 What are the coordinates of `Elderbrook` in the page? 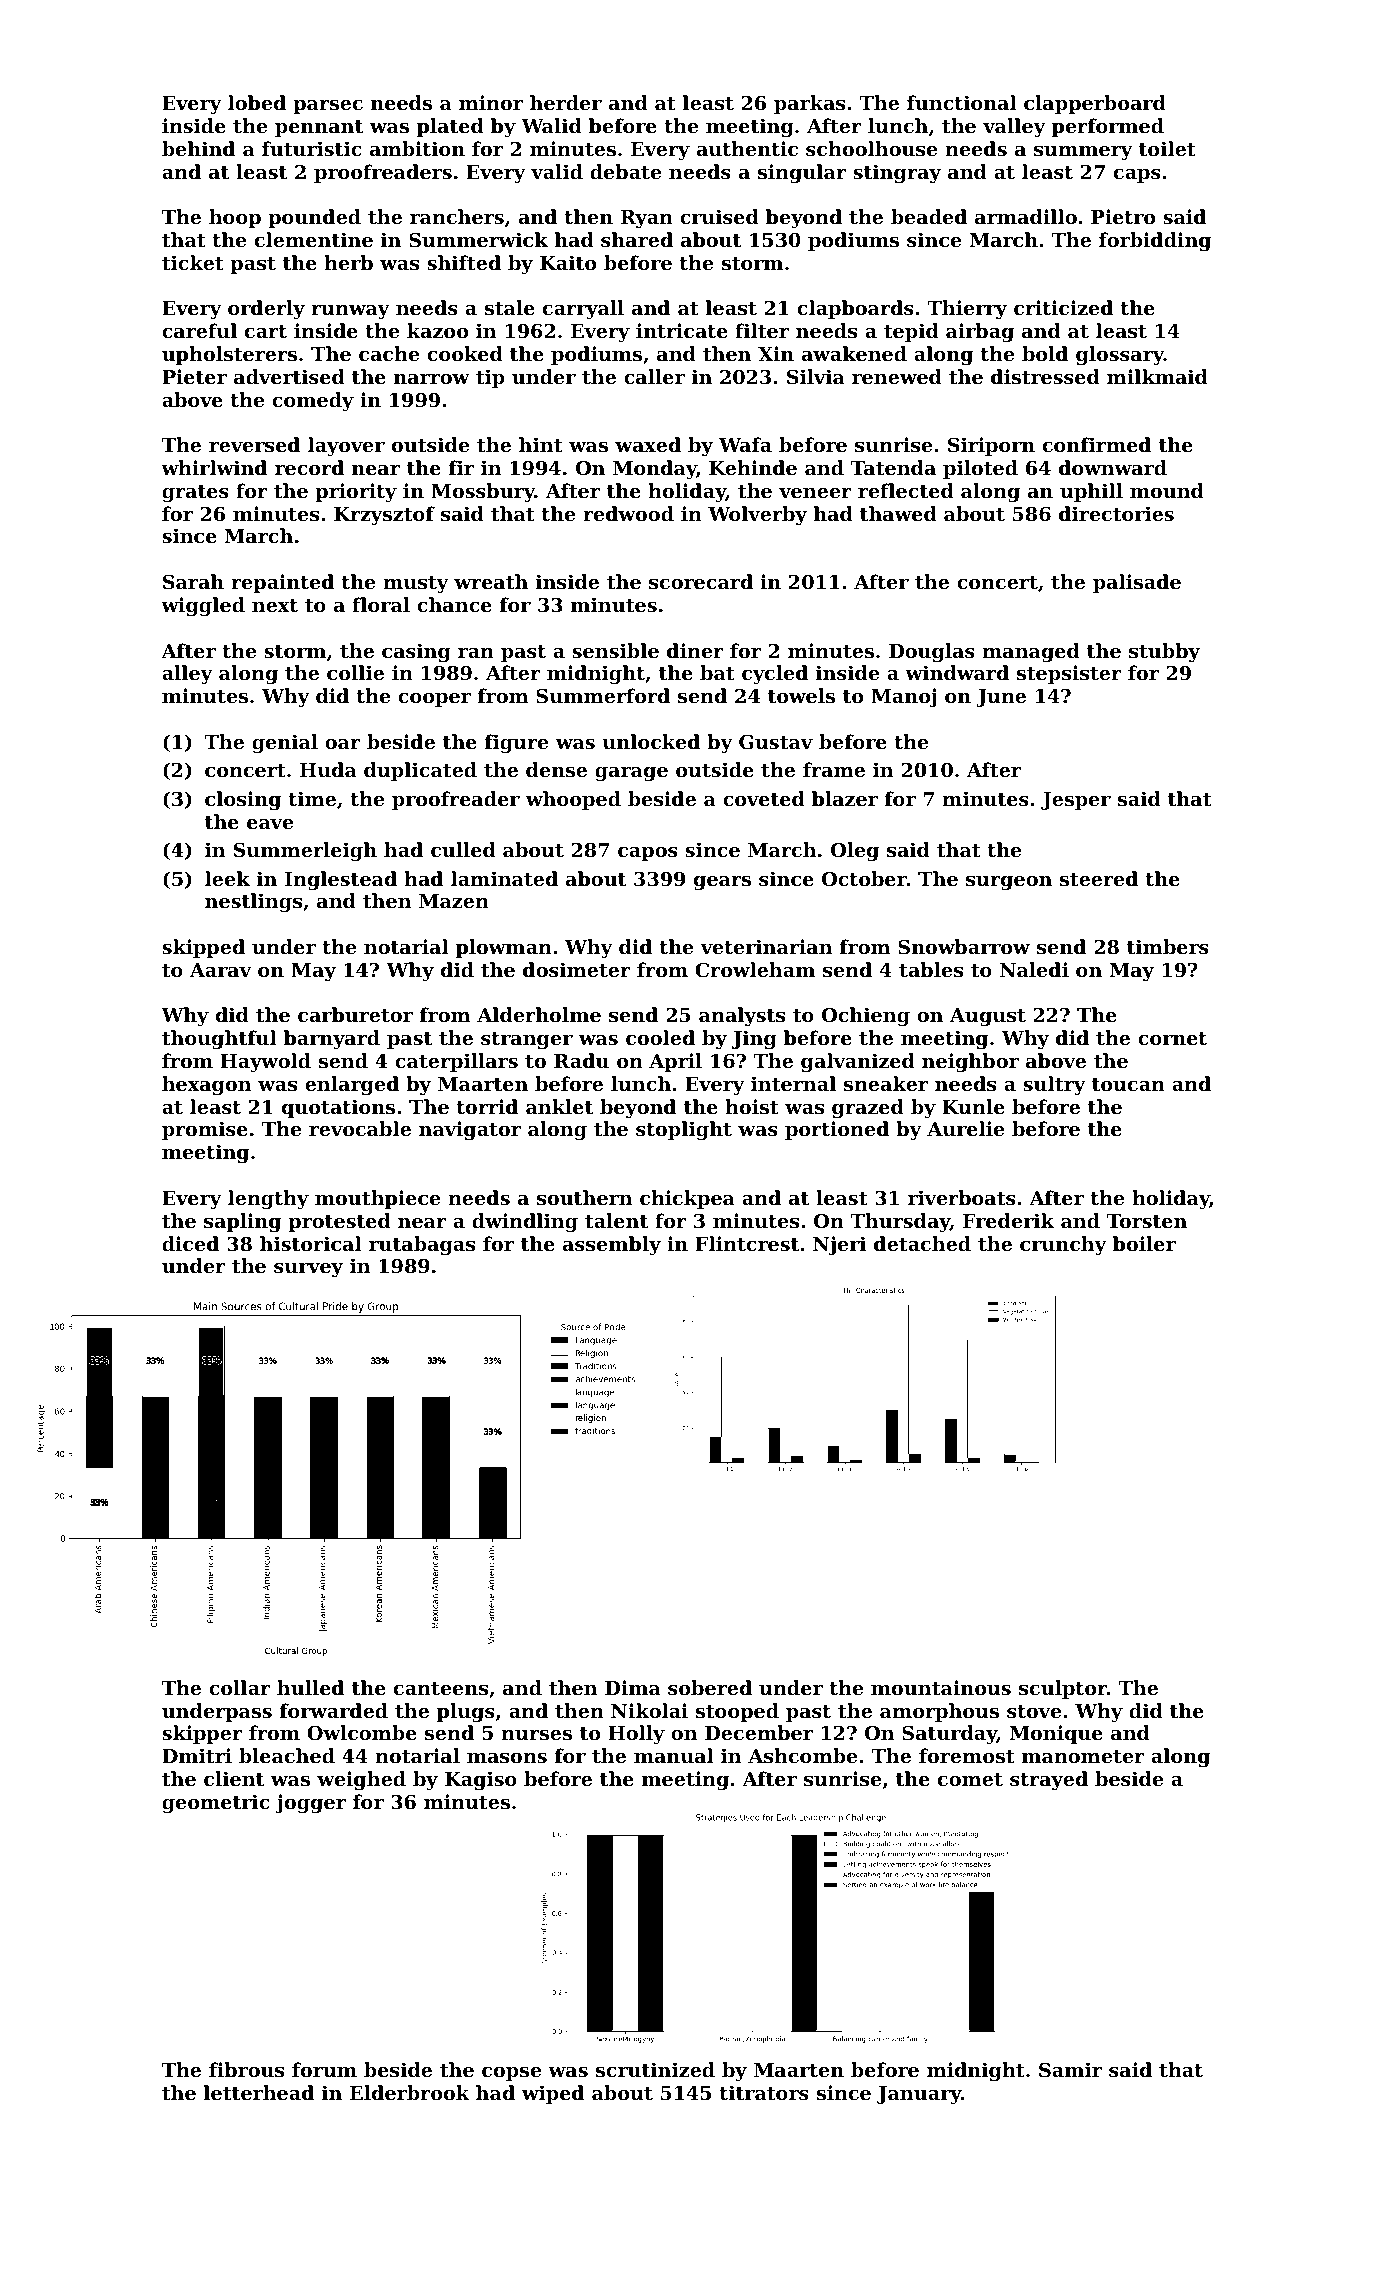 It's located at (410, 2092).
